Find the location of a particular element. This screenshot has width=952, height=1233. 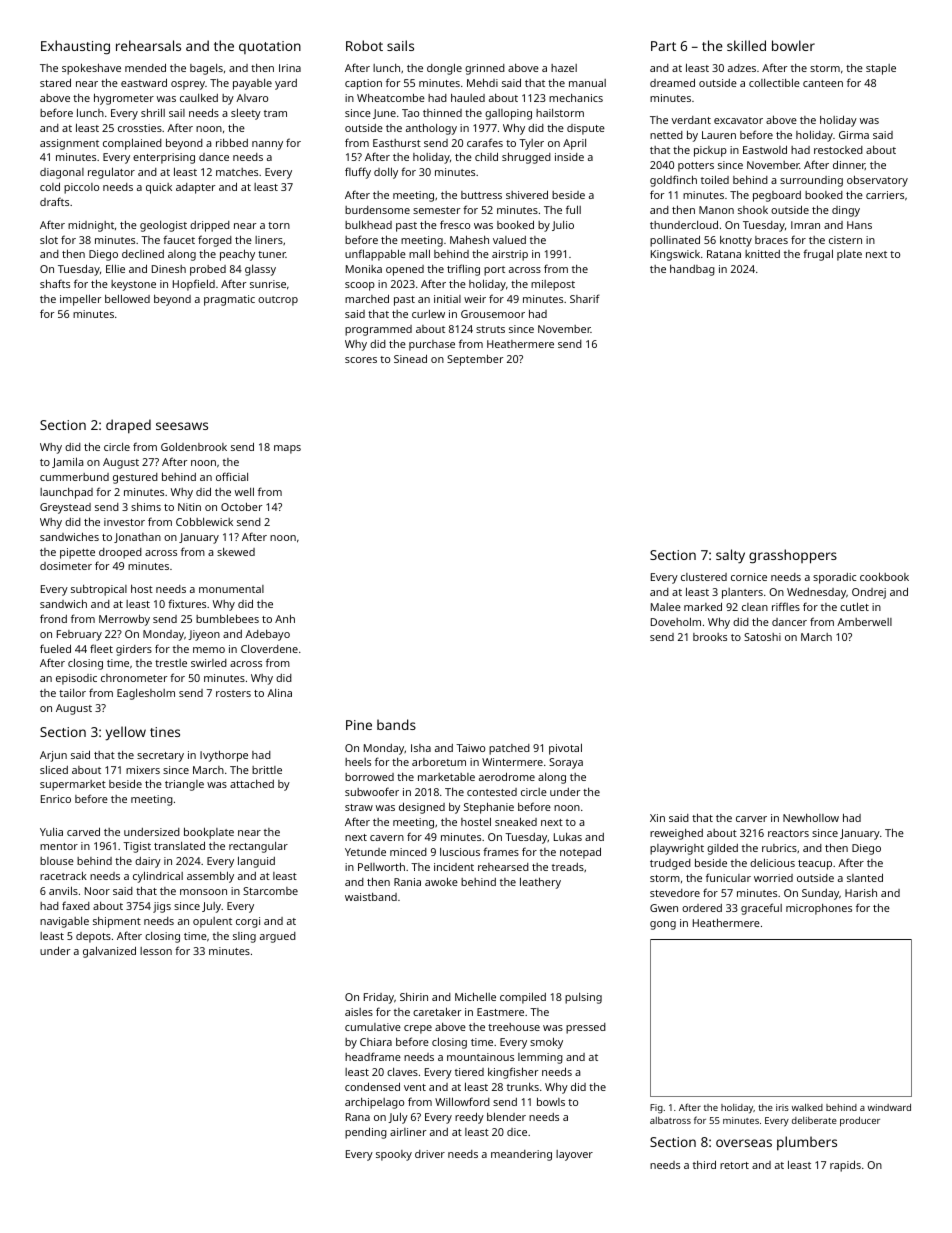

Anh is located at coordinates (285, 618).
